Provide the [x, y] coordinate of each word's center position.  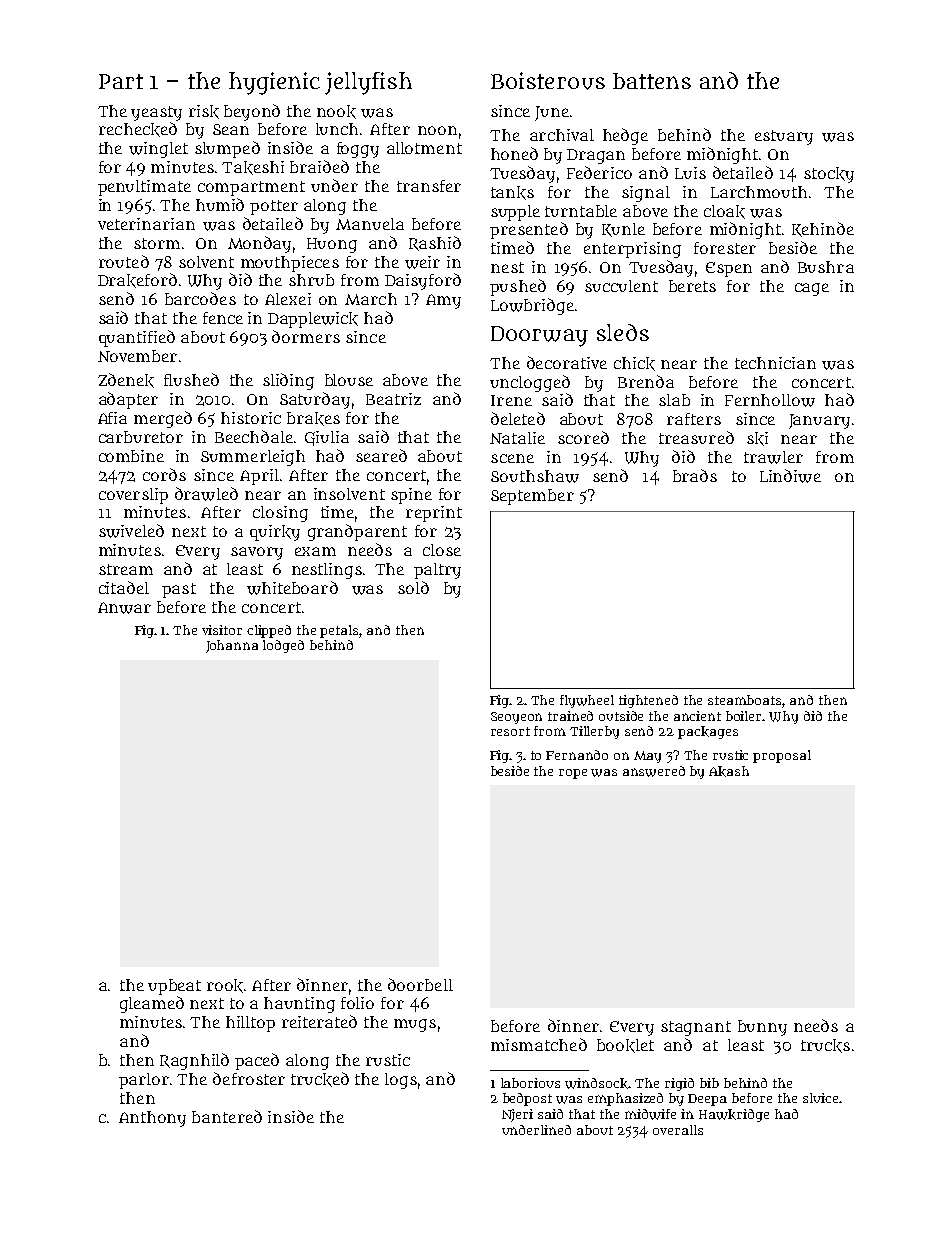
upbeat [174, 987]
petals [340, 631]
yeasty [156, 113]
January [819, 421]
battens [652, 81]
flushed [191, 379]
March [371, 299]
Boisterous [548, 81]
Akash [729, 771]
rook [225, 986]
